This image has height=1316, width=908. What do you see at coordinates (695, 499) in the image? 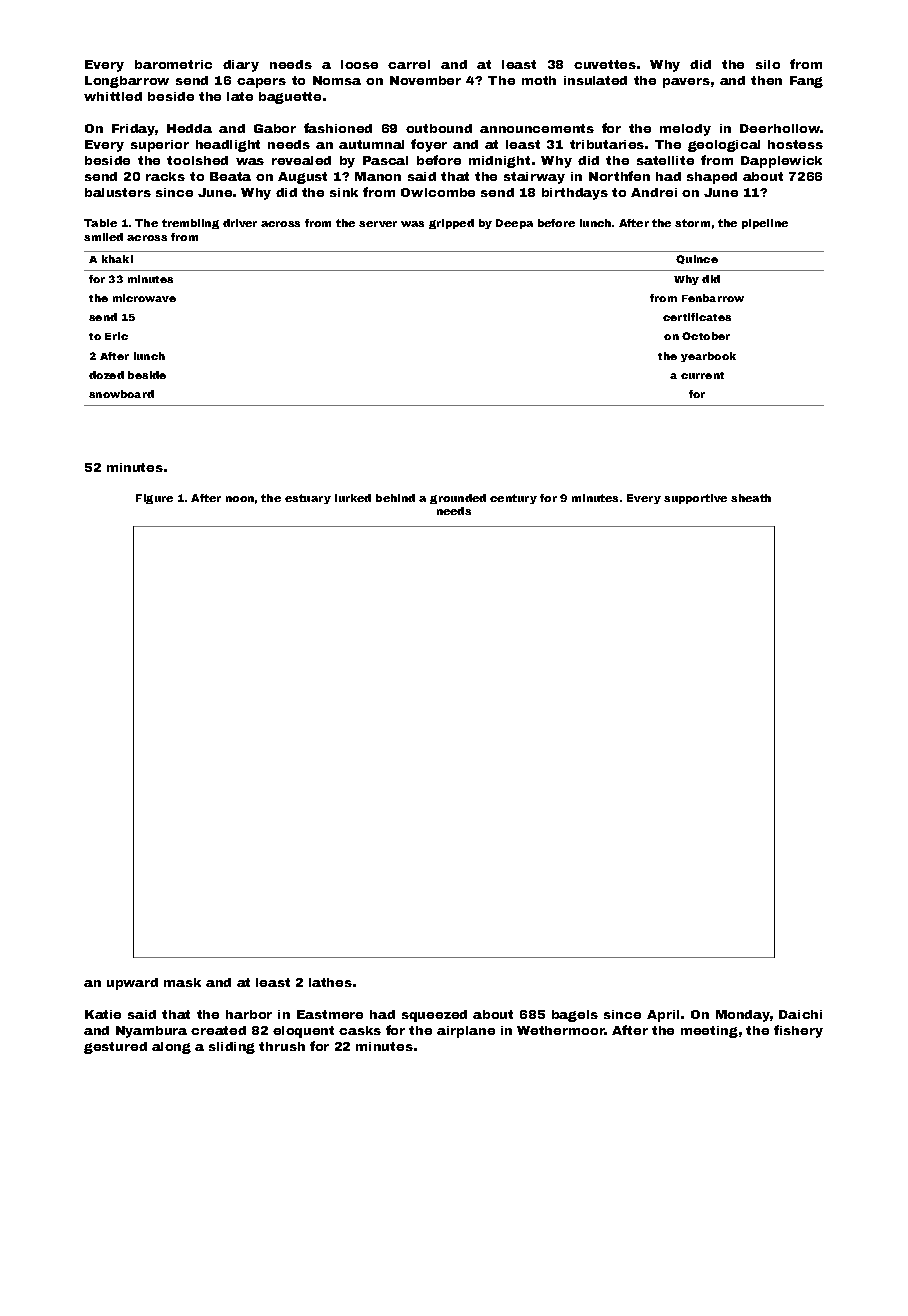
I see `supportive` at bounding box center [695, 499].
